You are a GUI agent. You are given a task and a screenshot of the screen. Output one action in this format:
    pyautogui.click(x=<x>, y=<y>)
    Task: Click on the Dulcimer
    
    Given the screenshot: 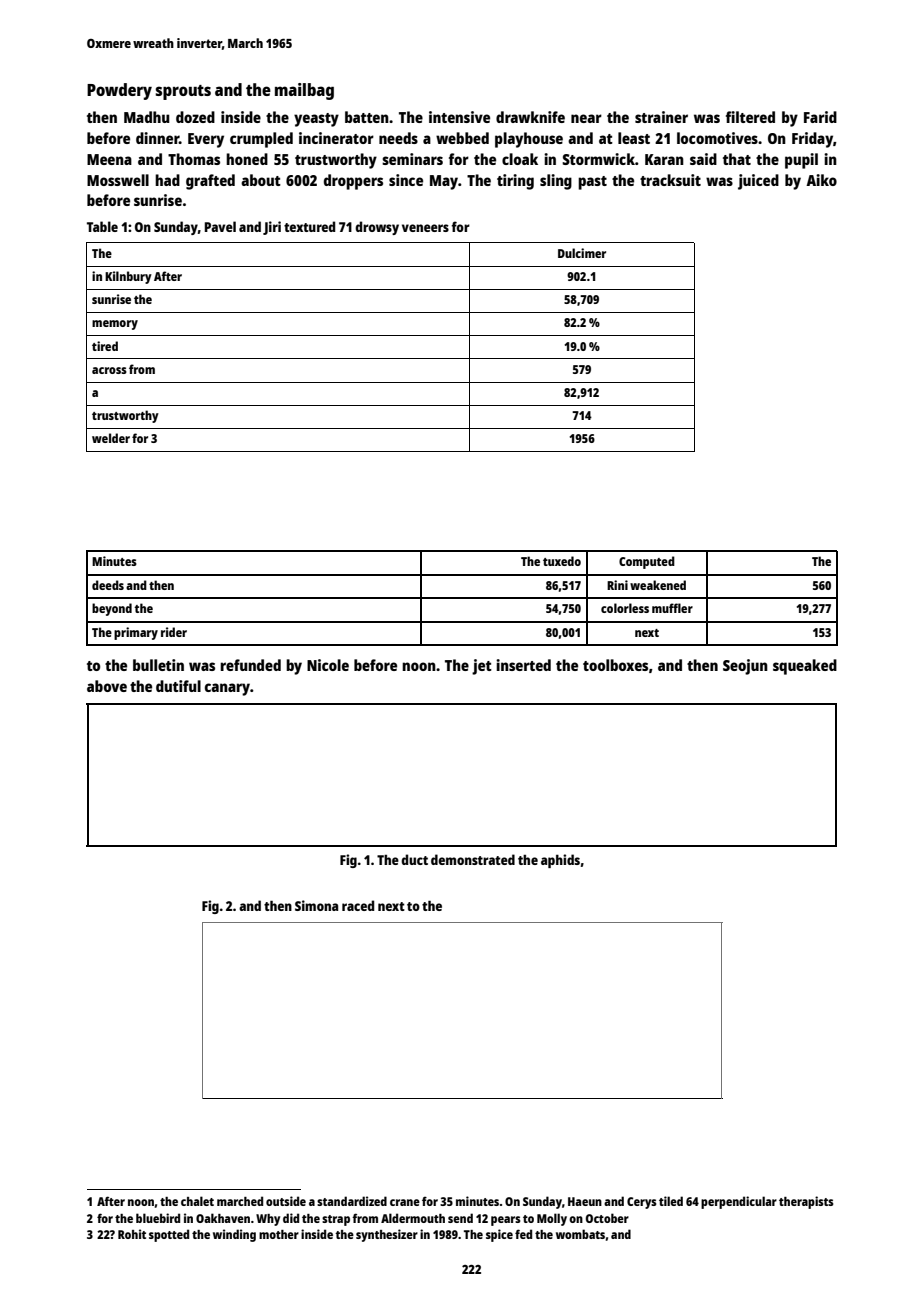 What is the action you would take?
    pyautogui.click(x=582, y=253)
